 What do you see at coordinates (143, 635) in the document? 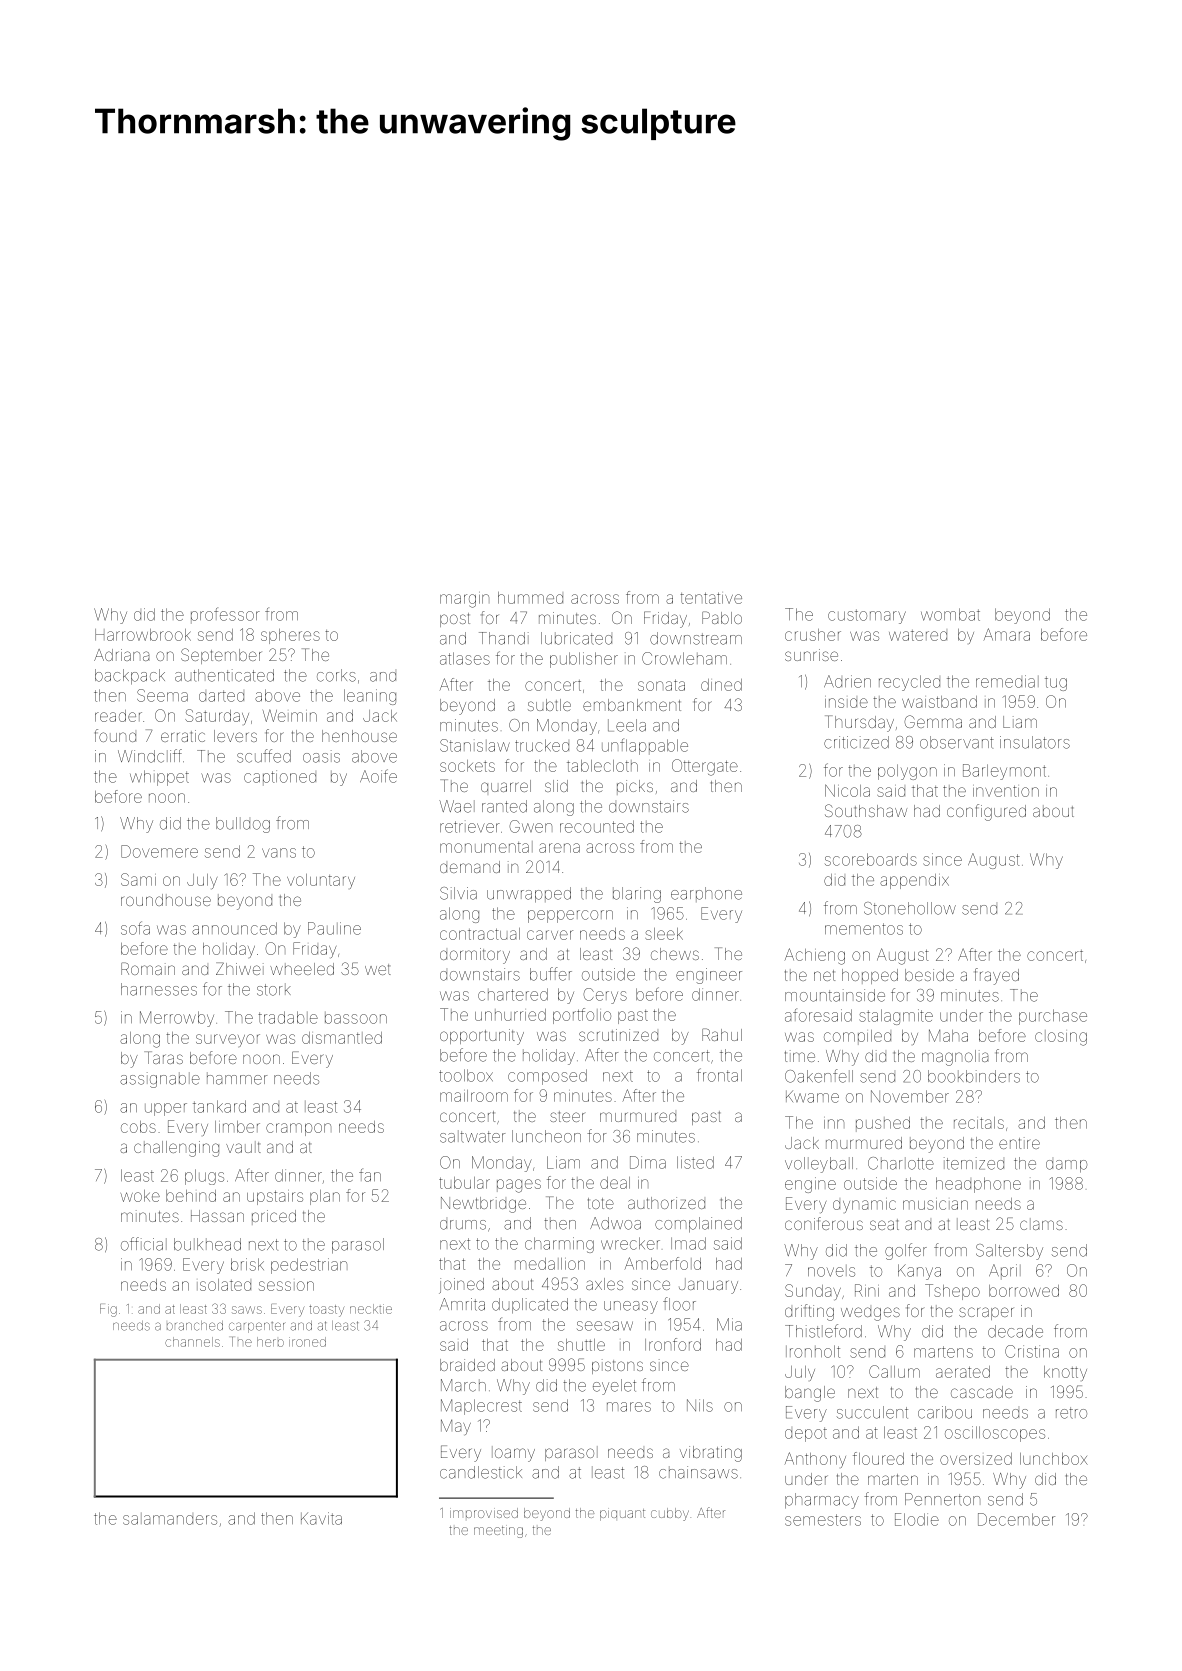
I see `Harrowbrook` at bounding box center [143, 635].
